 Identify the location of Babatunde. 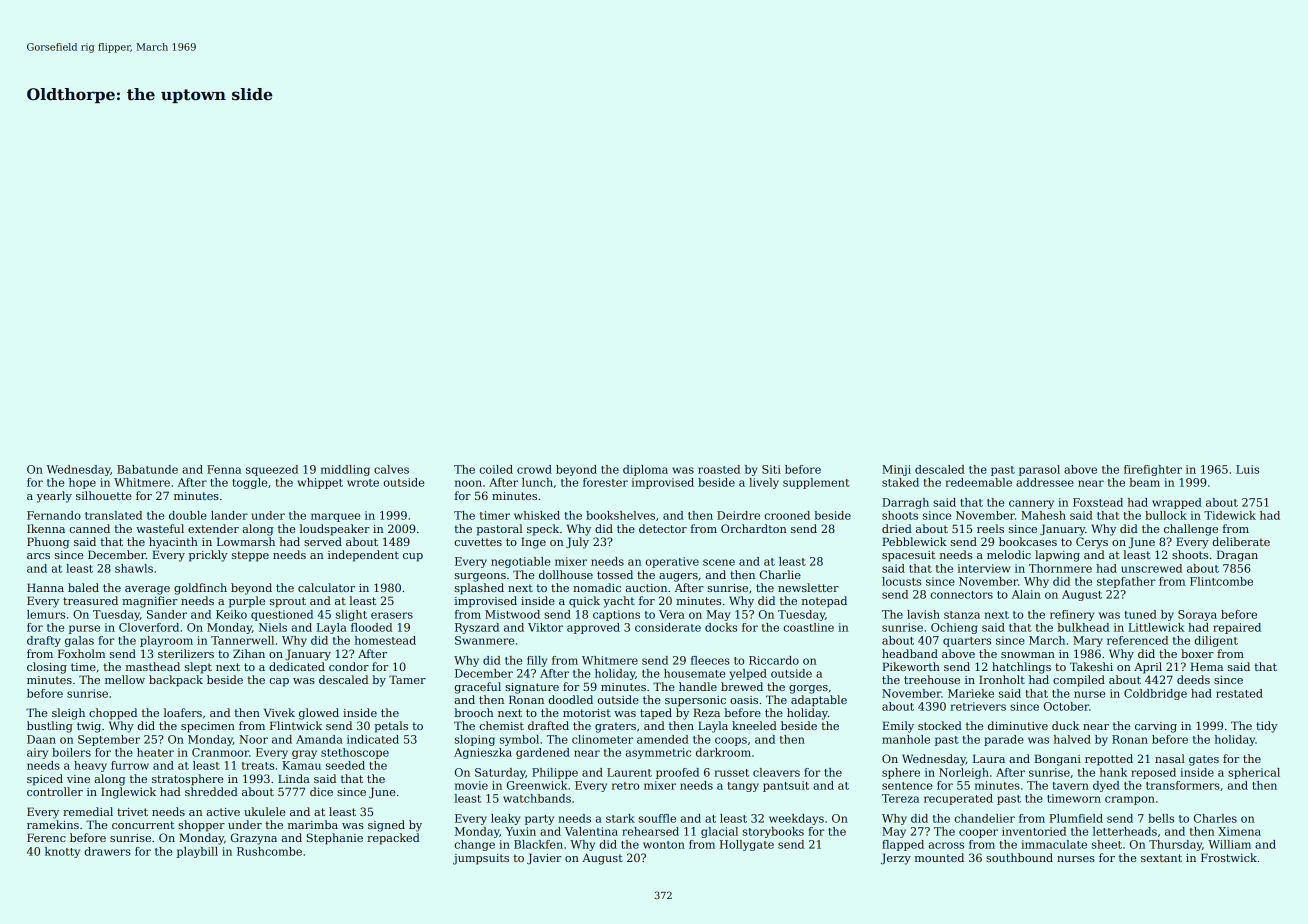
(147, 469).
